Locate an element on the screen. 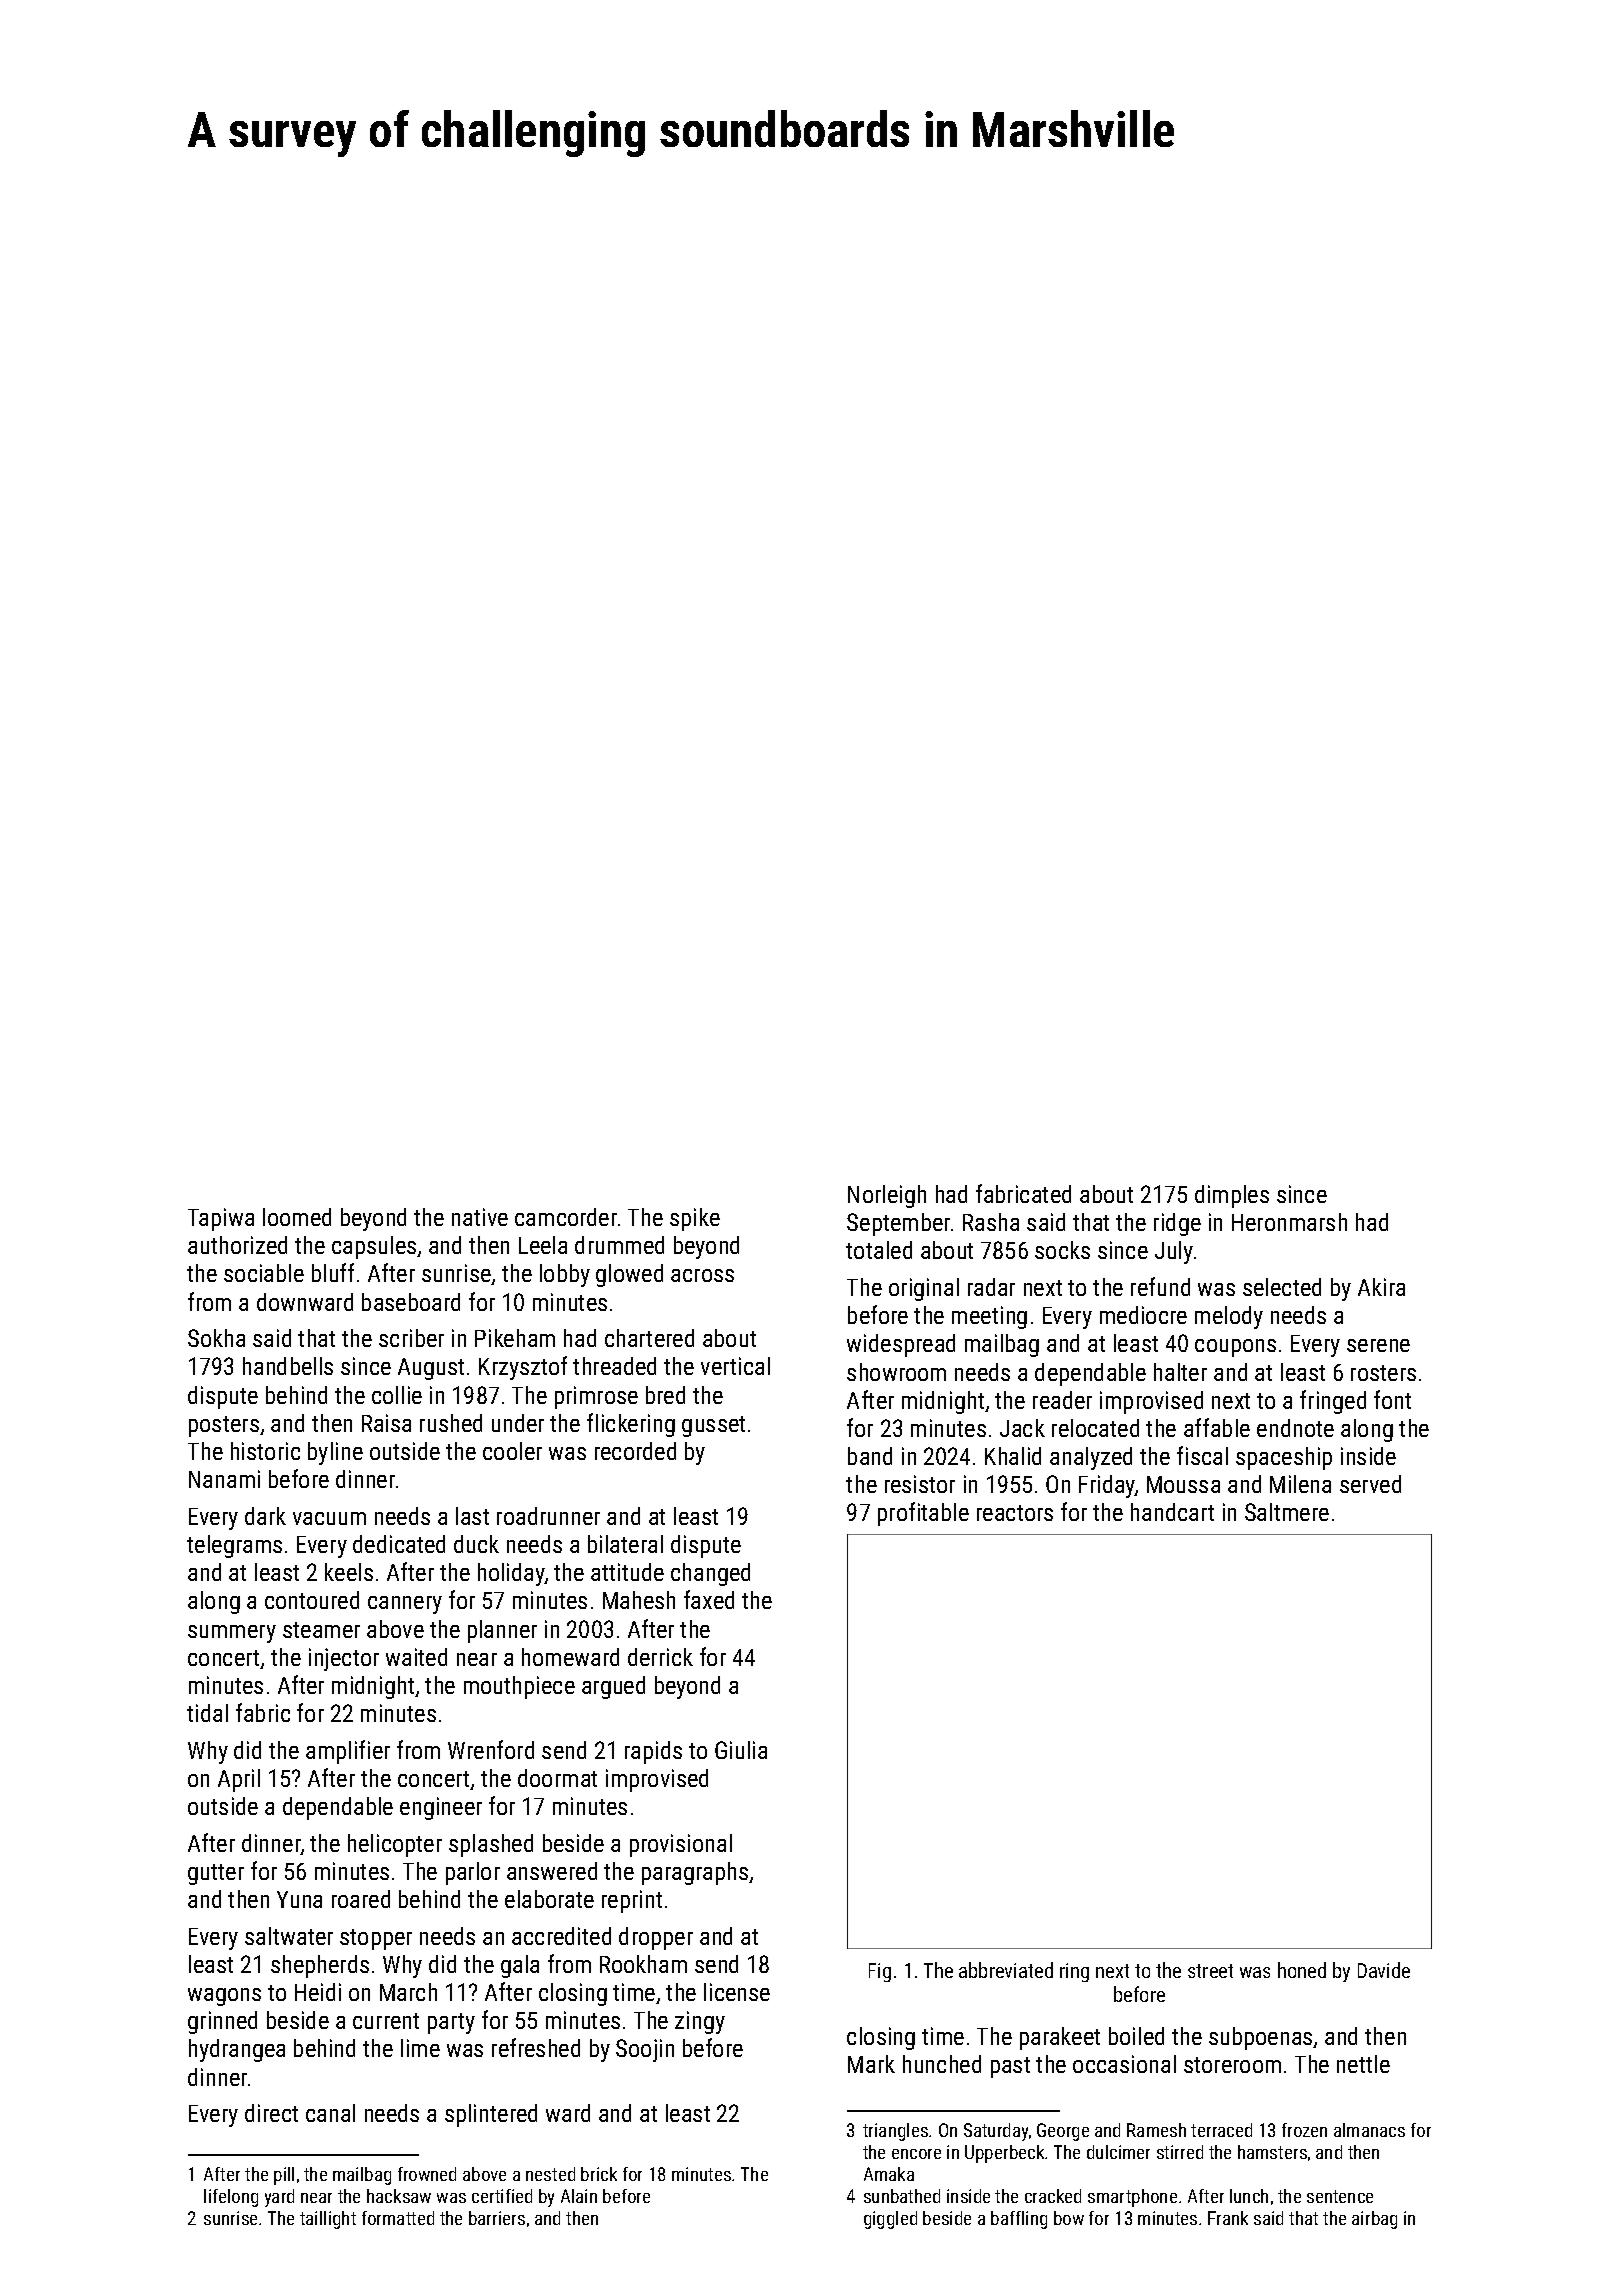 Image resolution: width=1620 pixels, height=2292 pixels. resistor is located at coordinates (920, 1484).
